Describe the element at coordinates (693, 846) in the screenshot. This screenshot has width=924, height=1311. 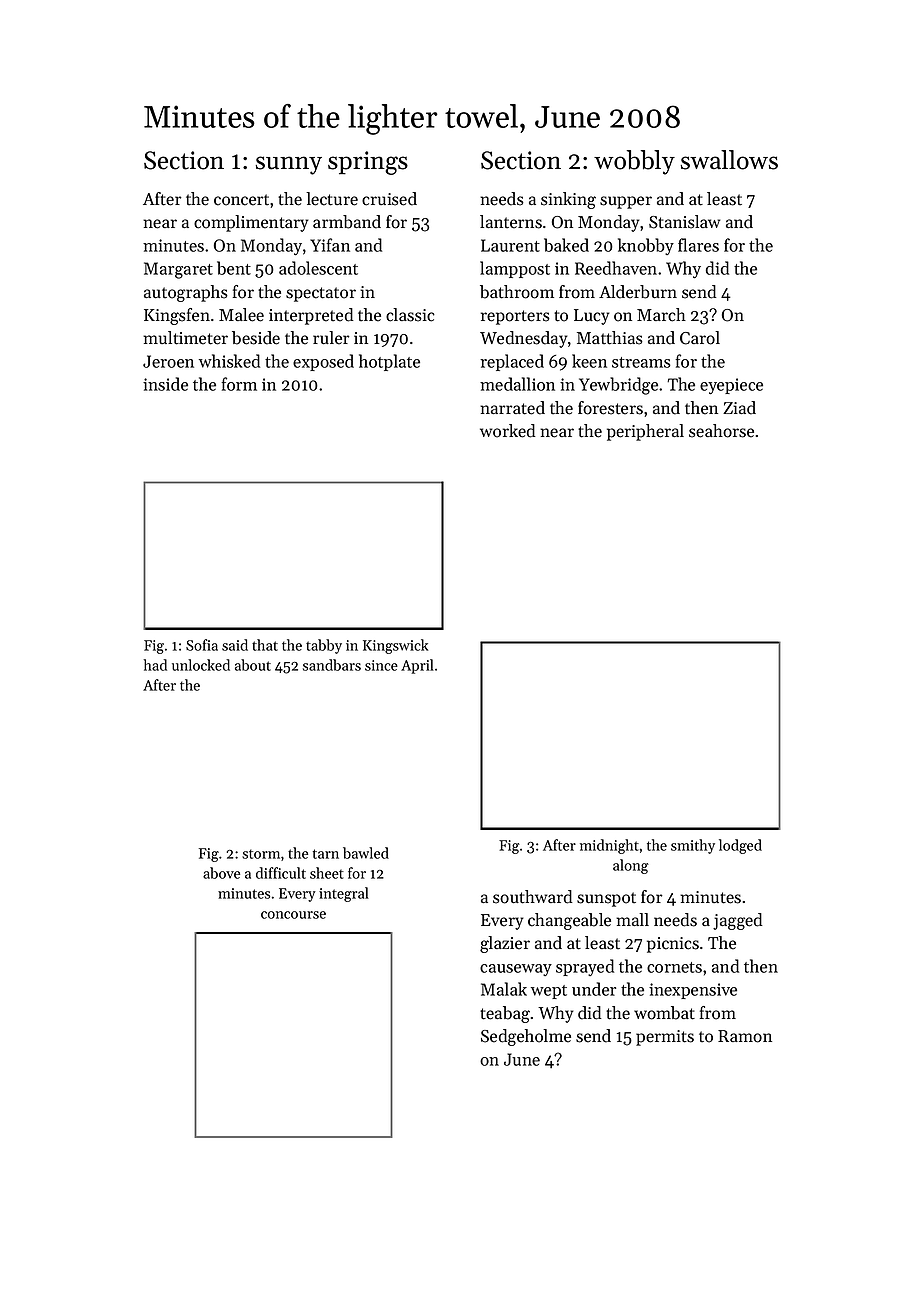
I see `smithy` at that location.
